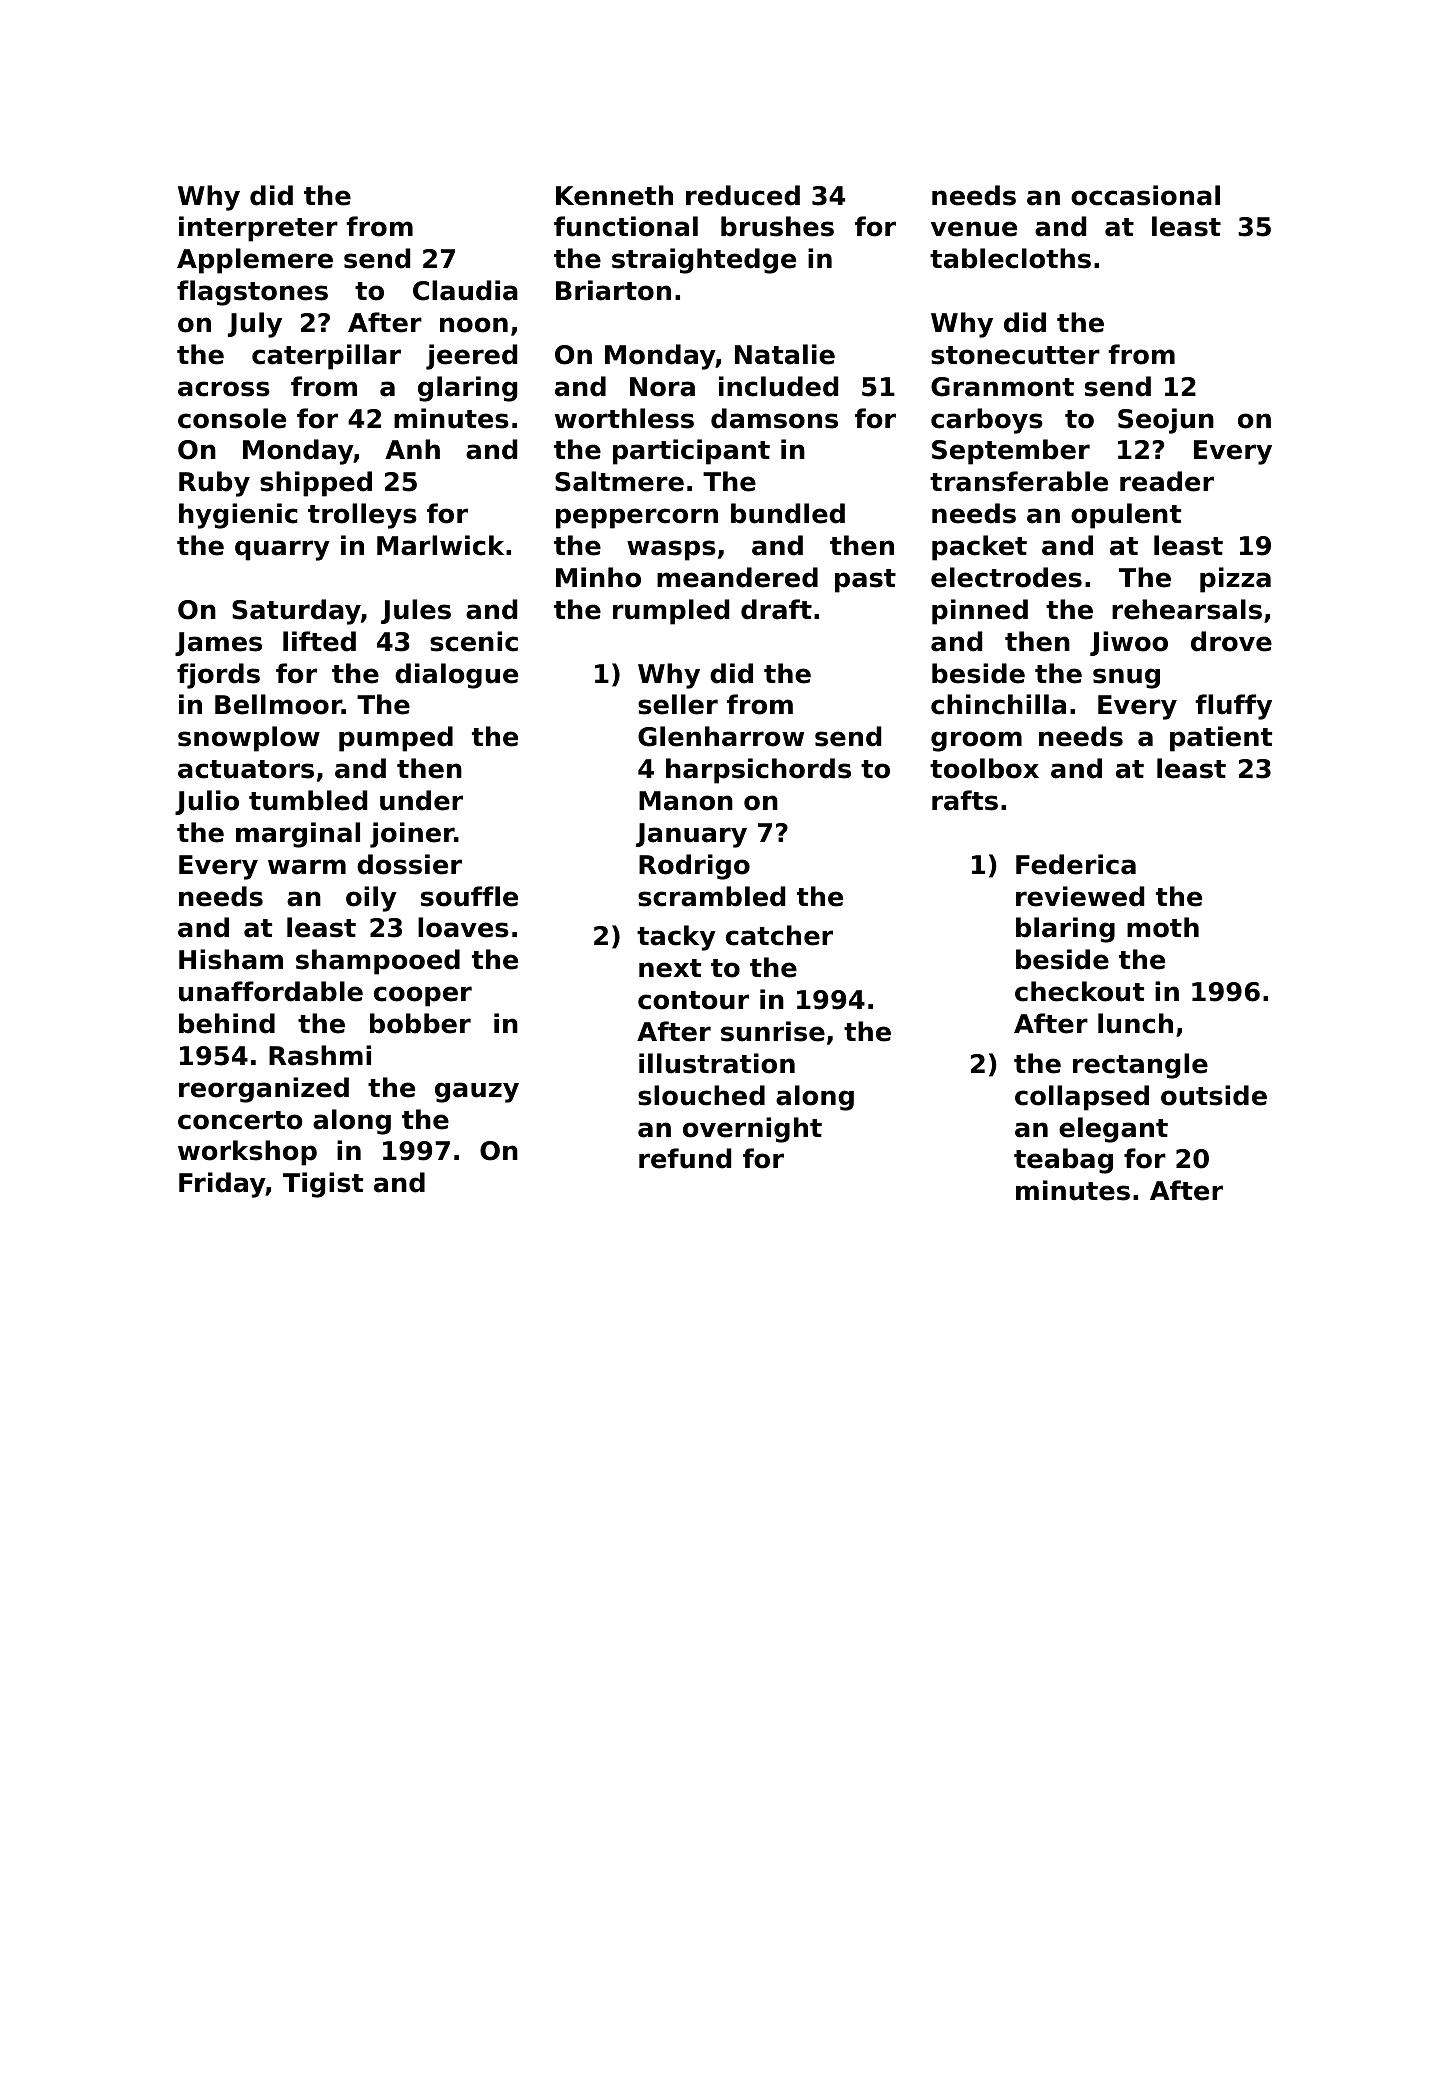 The image size is (1450, 2100). What do you see at coordinates (1145, 195) in the image?
I see `occasional` at bounding box center [1145, 195].
